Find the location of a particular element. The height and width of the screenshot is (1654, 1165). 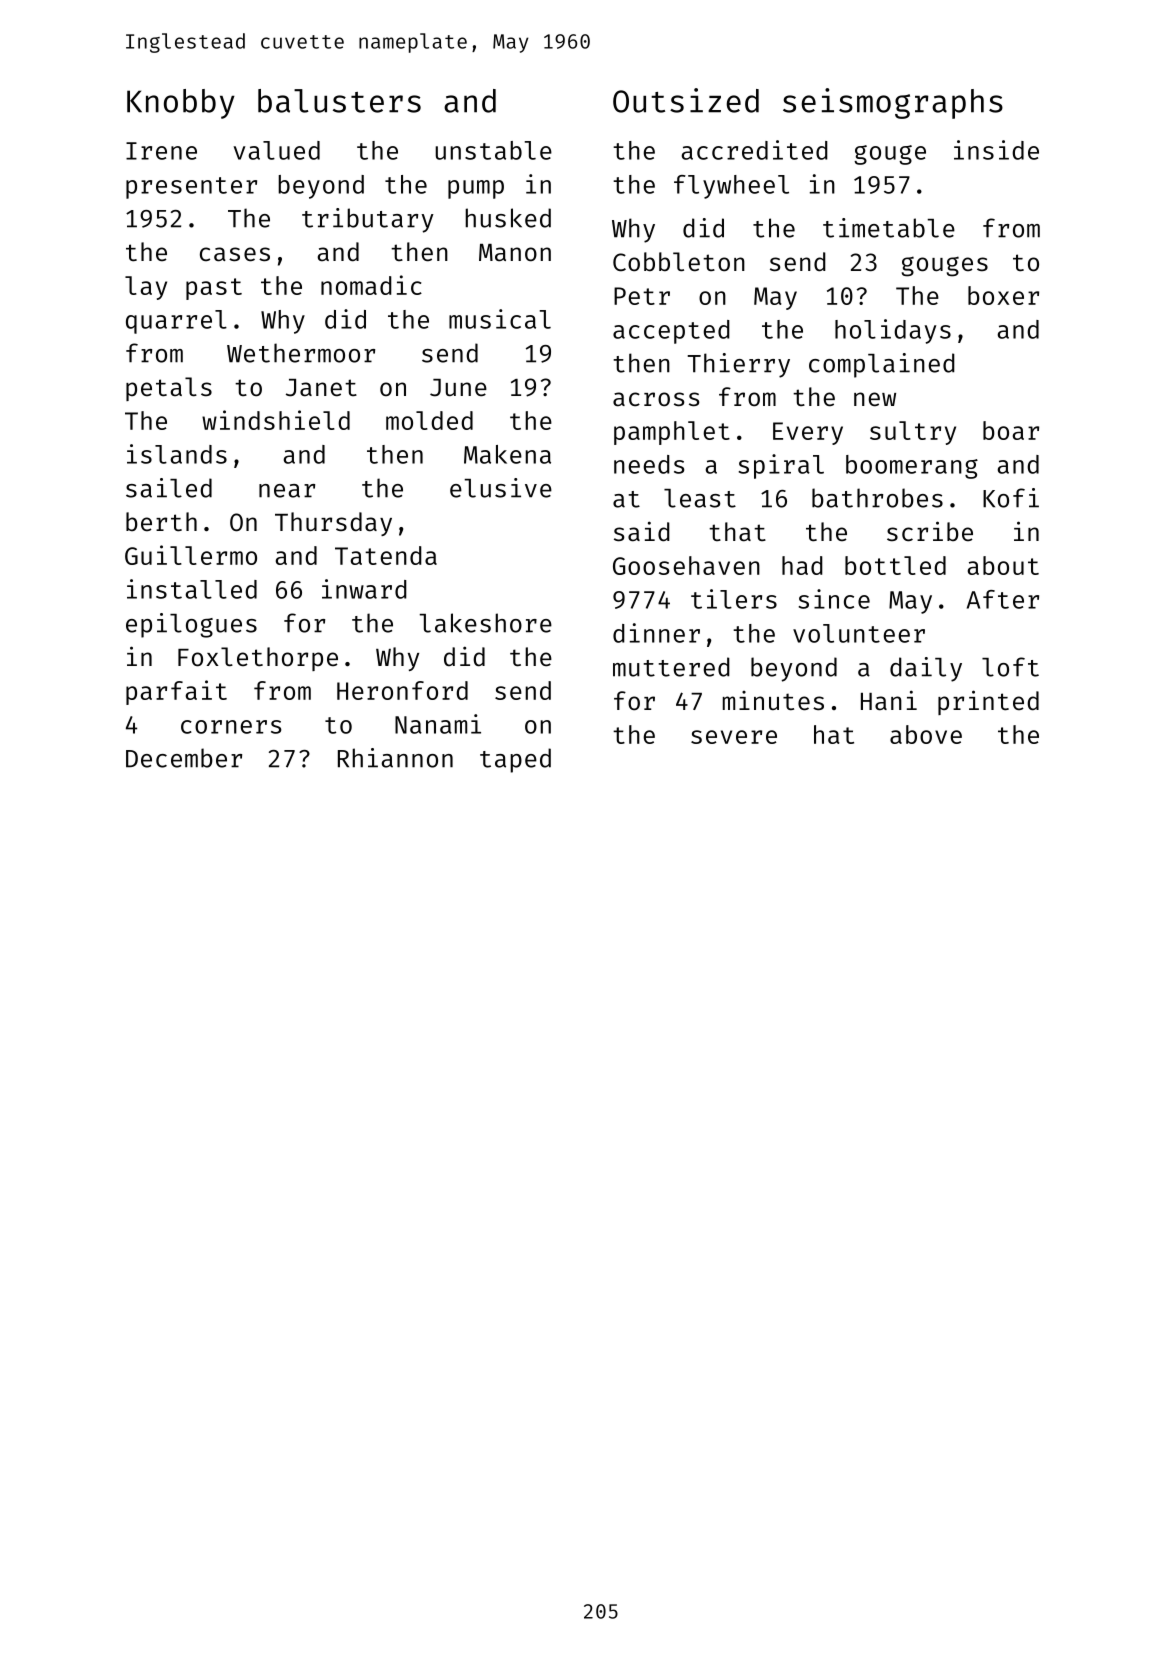

accepted is located at coordinates (671, 332).
